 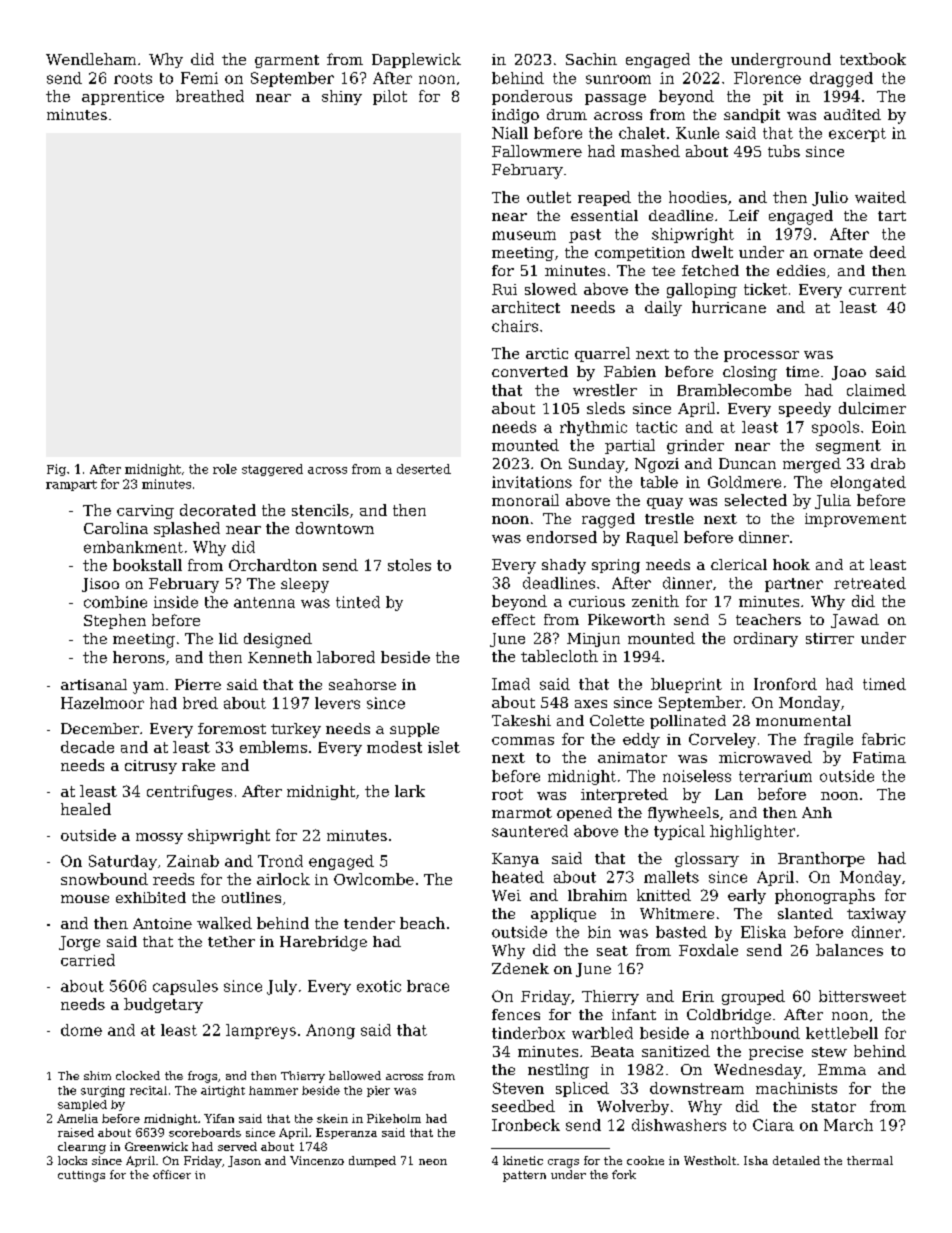 I want to click on tubs, so click(x=784, y=151).
